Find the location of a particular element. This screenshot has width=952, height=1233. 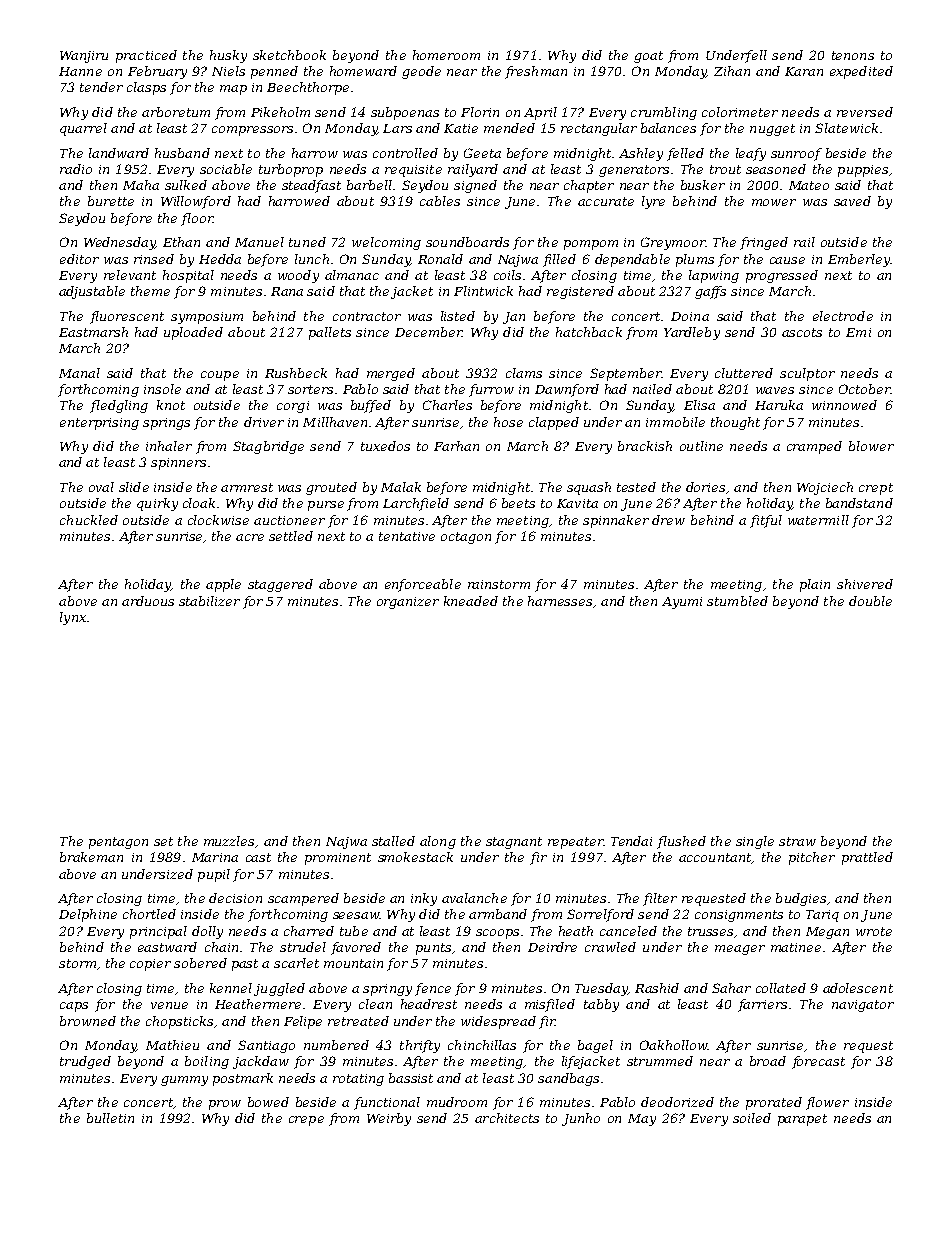

homeroom is located at coordinates (446, 55).
